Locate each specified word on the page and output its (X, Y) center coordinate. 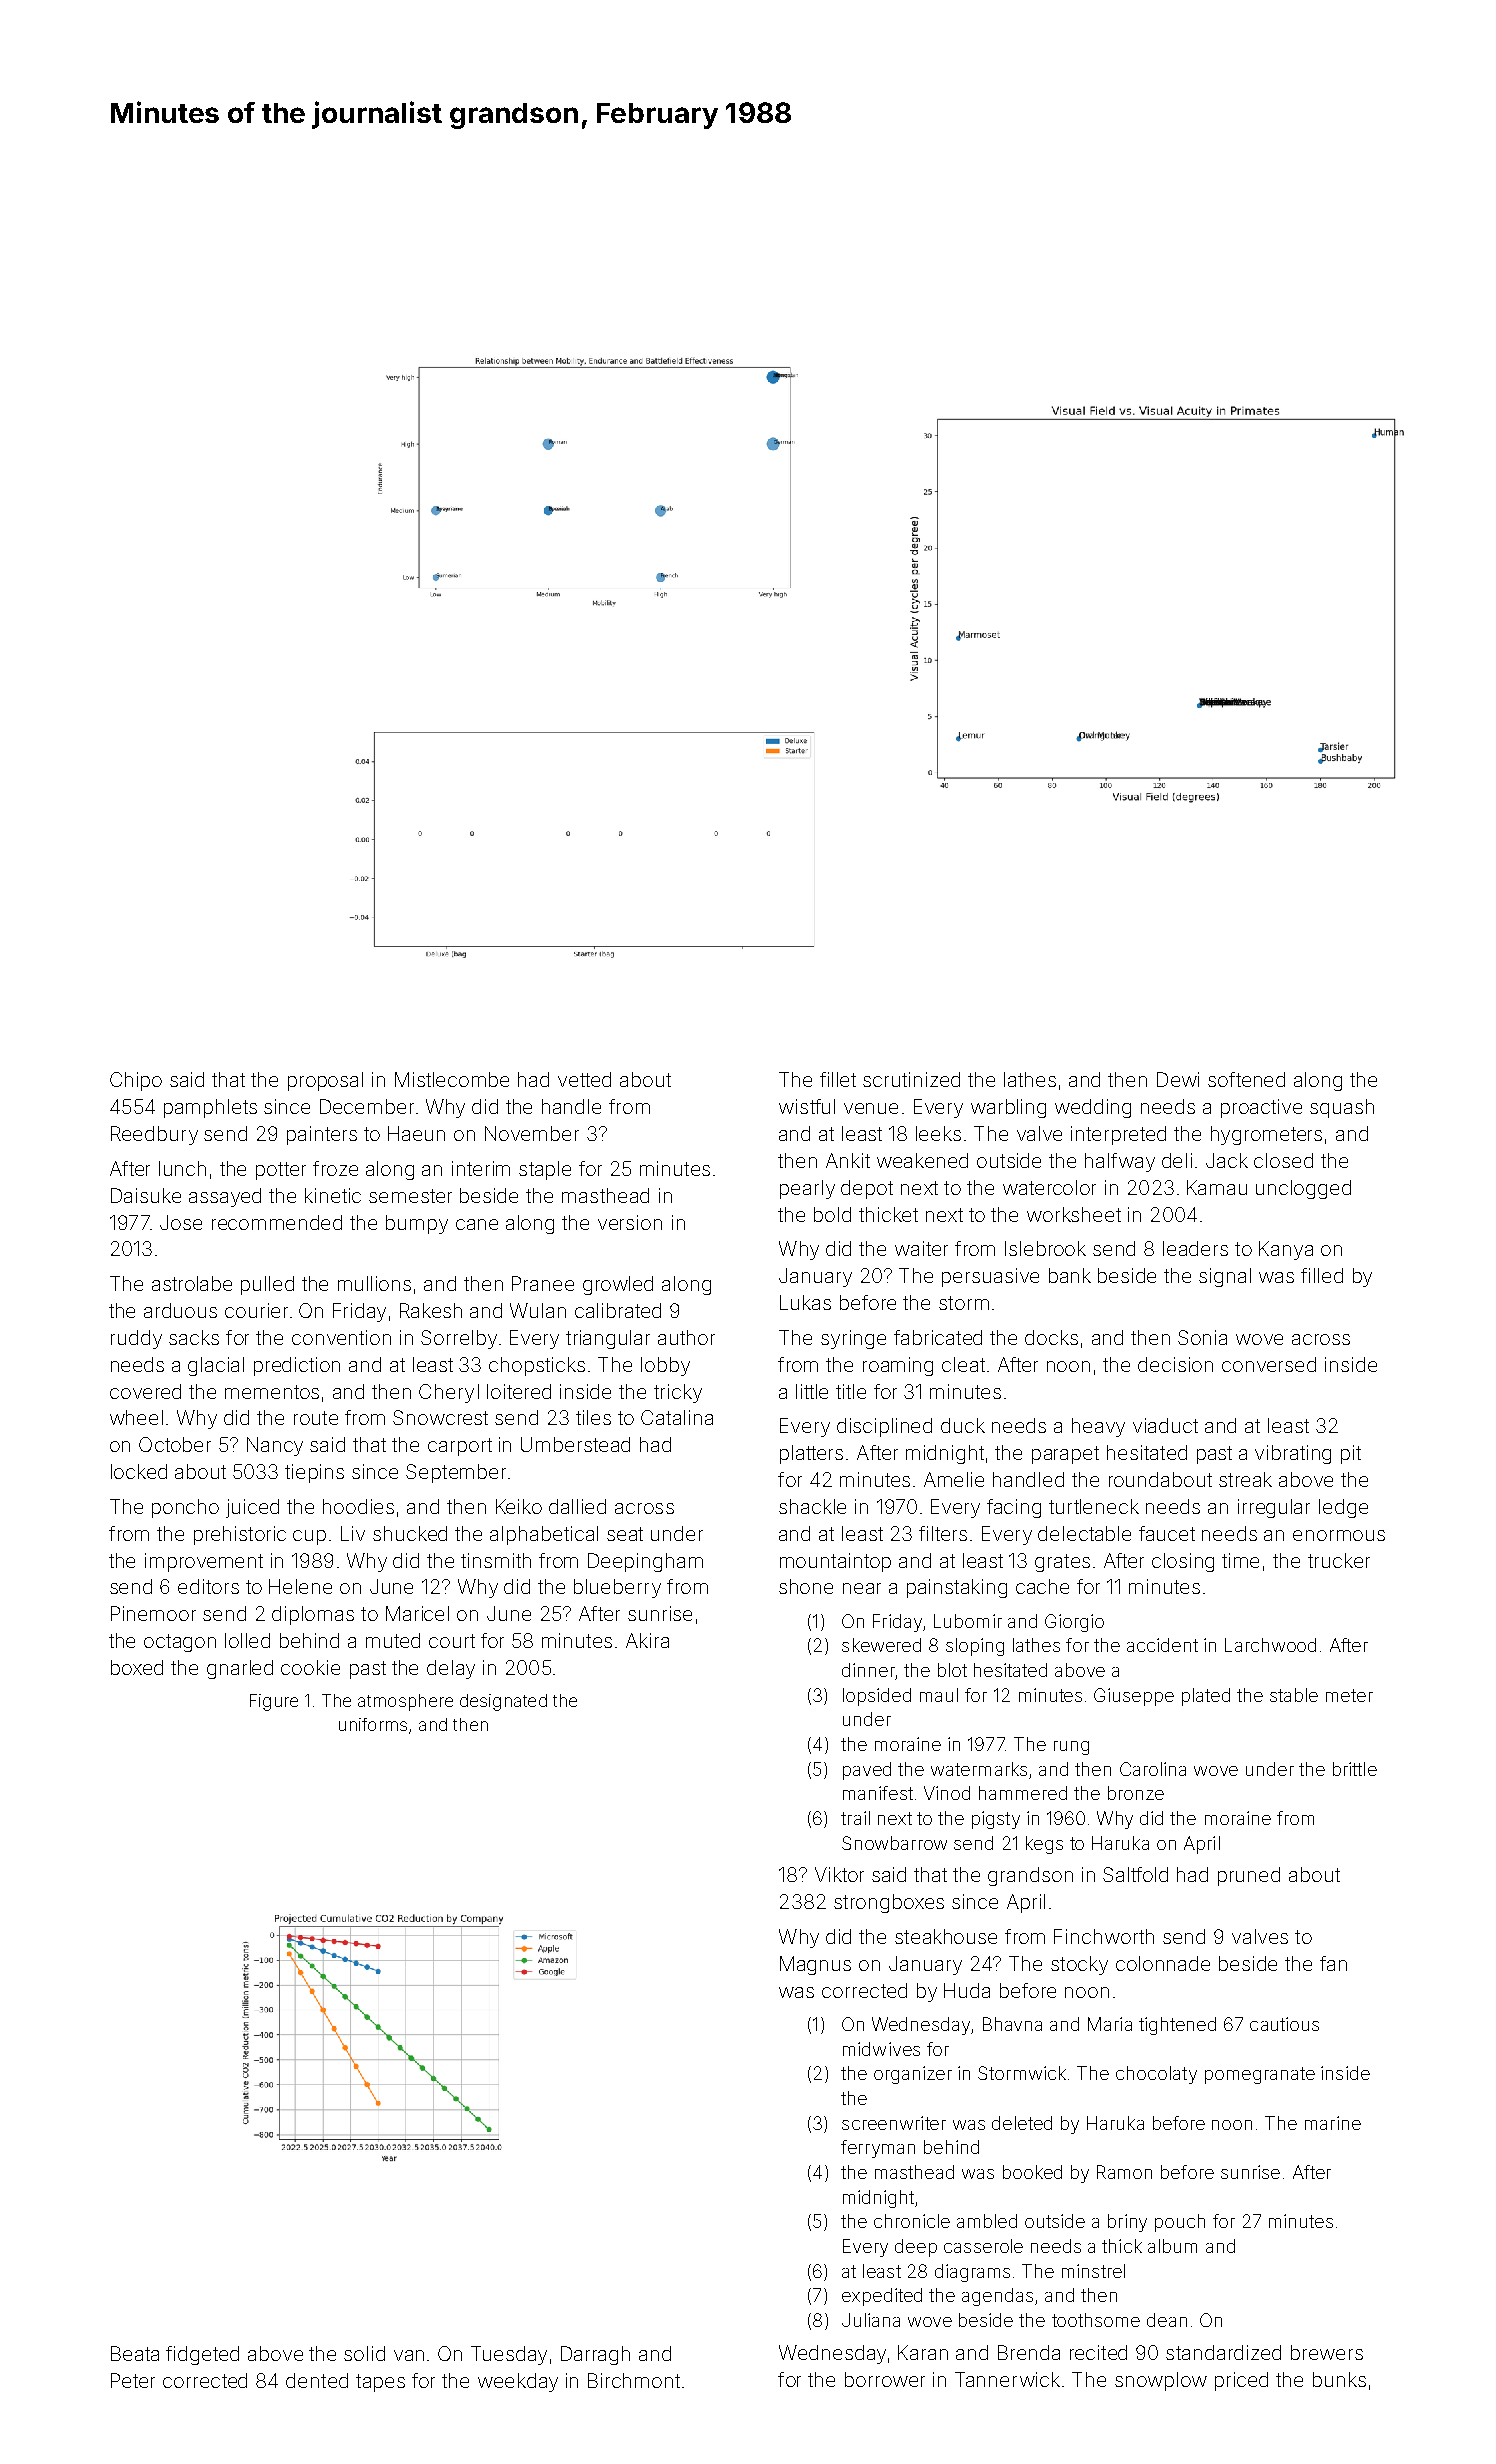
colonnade (1163, 1963)
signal (1225, 1277)
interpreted (1118, 1135)
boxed (137, 1667)
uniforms (373, 1724)
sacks (194, 1337)
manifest (878, 1793)
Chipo (136, 1081)
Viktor (839, 1874)
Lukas (805, 1302)
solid (364, 2353)
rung (1071, 1748)
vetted (584, 1079)
